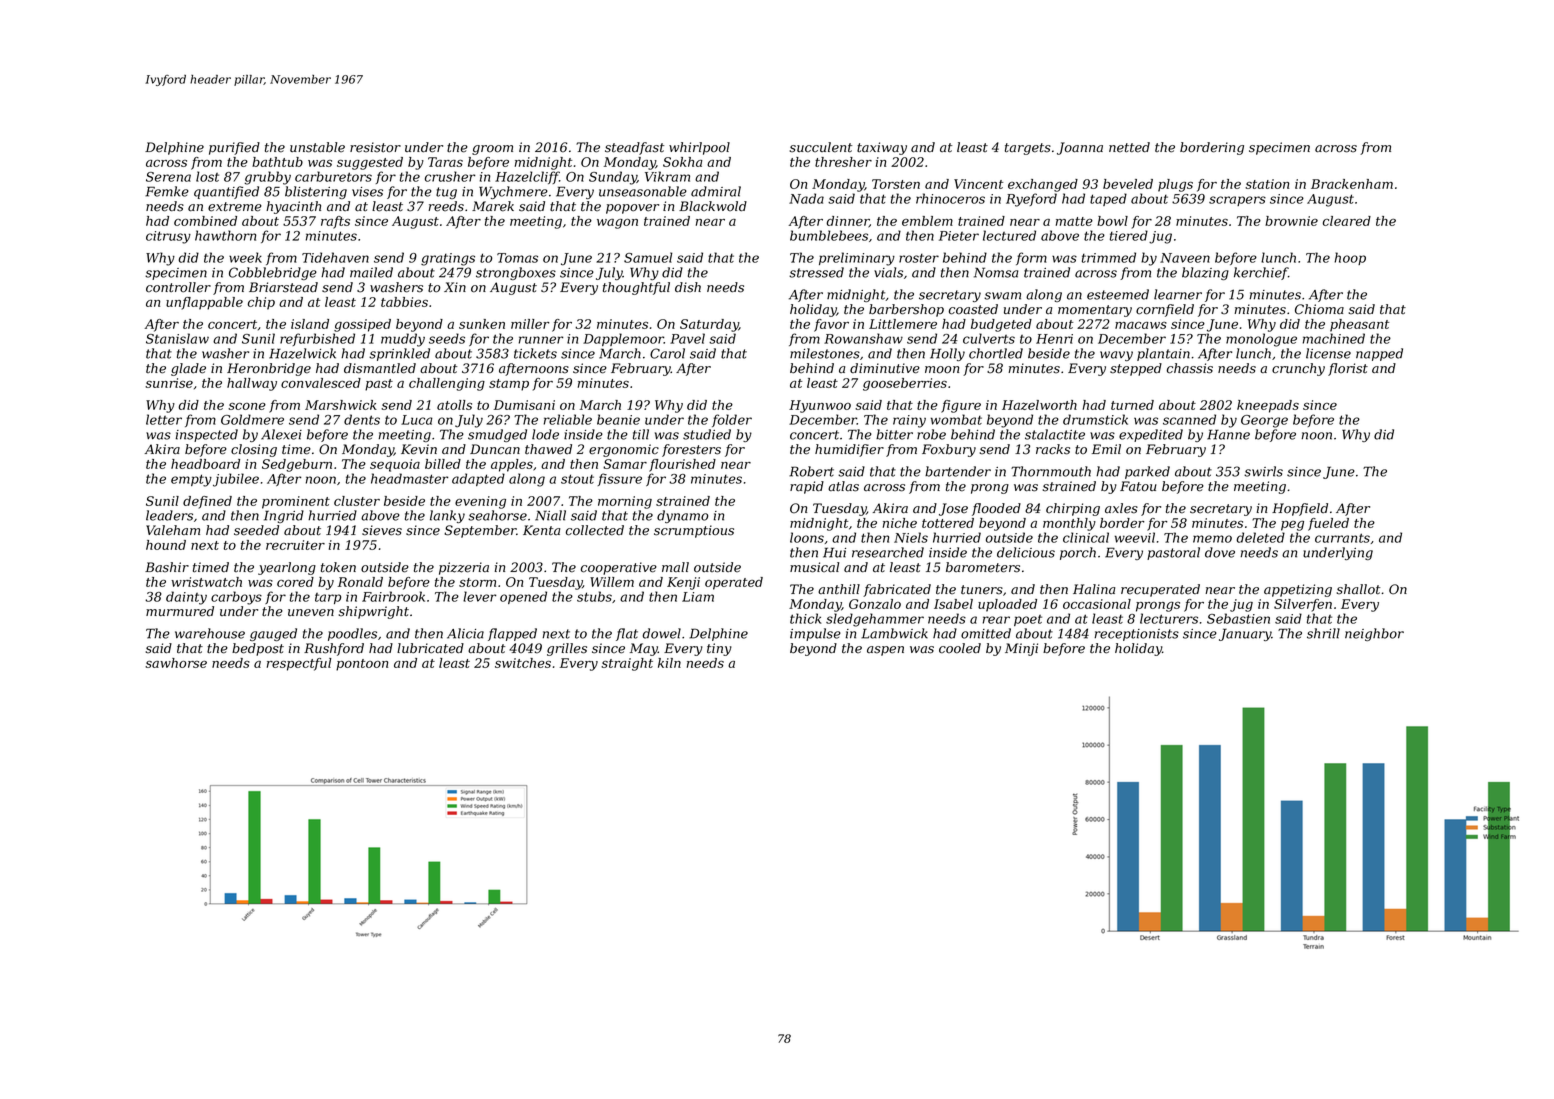 Image resolution: width=1554 pixels, height=1099 pixels. I want to click on Silverfen, so click(1303, 605).
